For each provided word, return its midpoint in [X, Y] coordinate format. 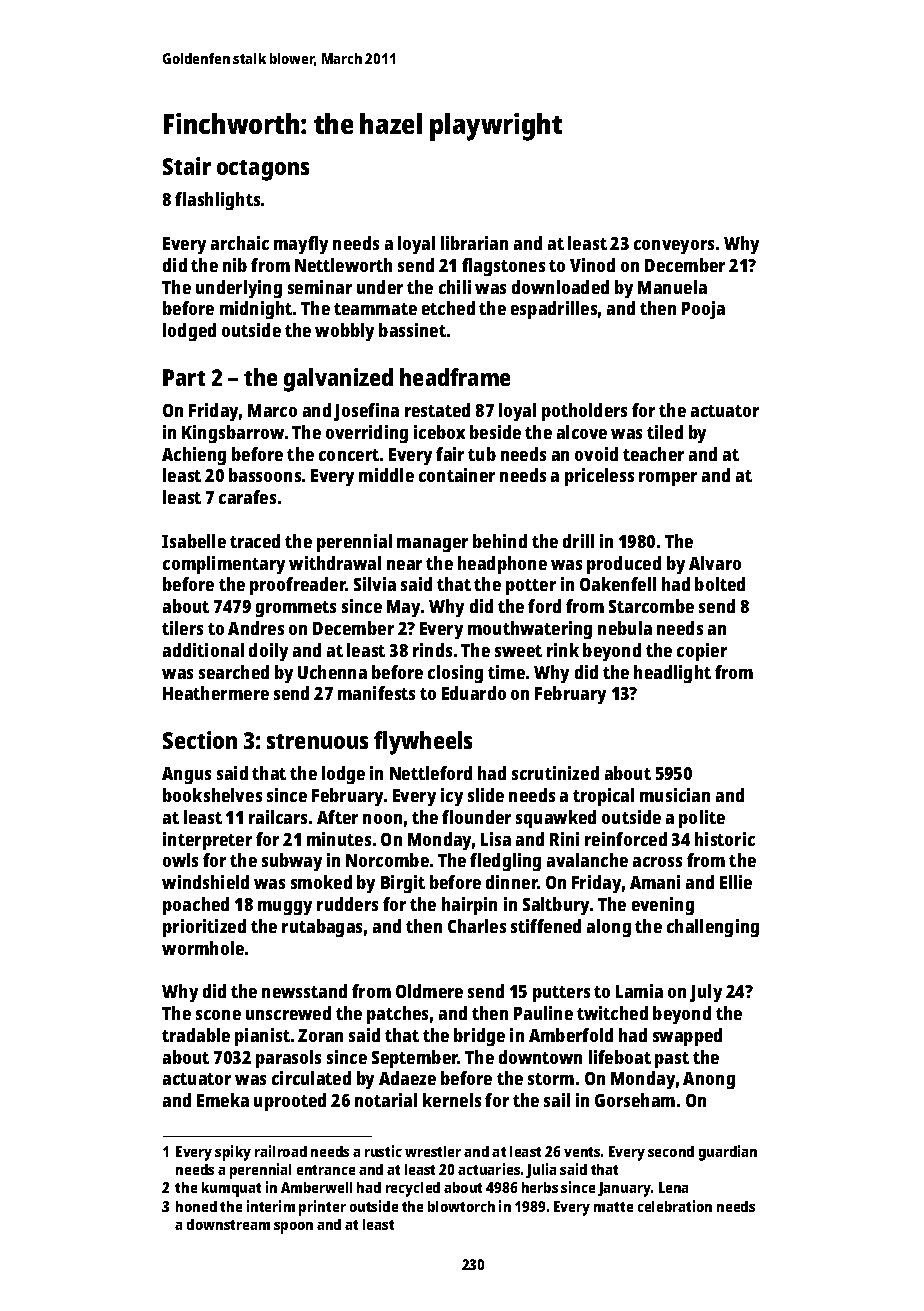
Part [184, 377]
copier [702, 652]
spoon [293, 1228]
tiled [665, 432]
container [457, 475]
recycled [413, 1189]
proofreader [298, 586]
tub [482, 454]
